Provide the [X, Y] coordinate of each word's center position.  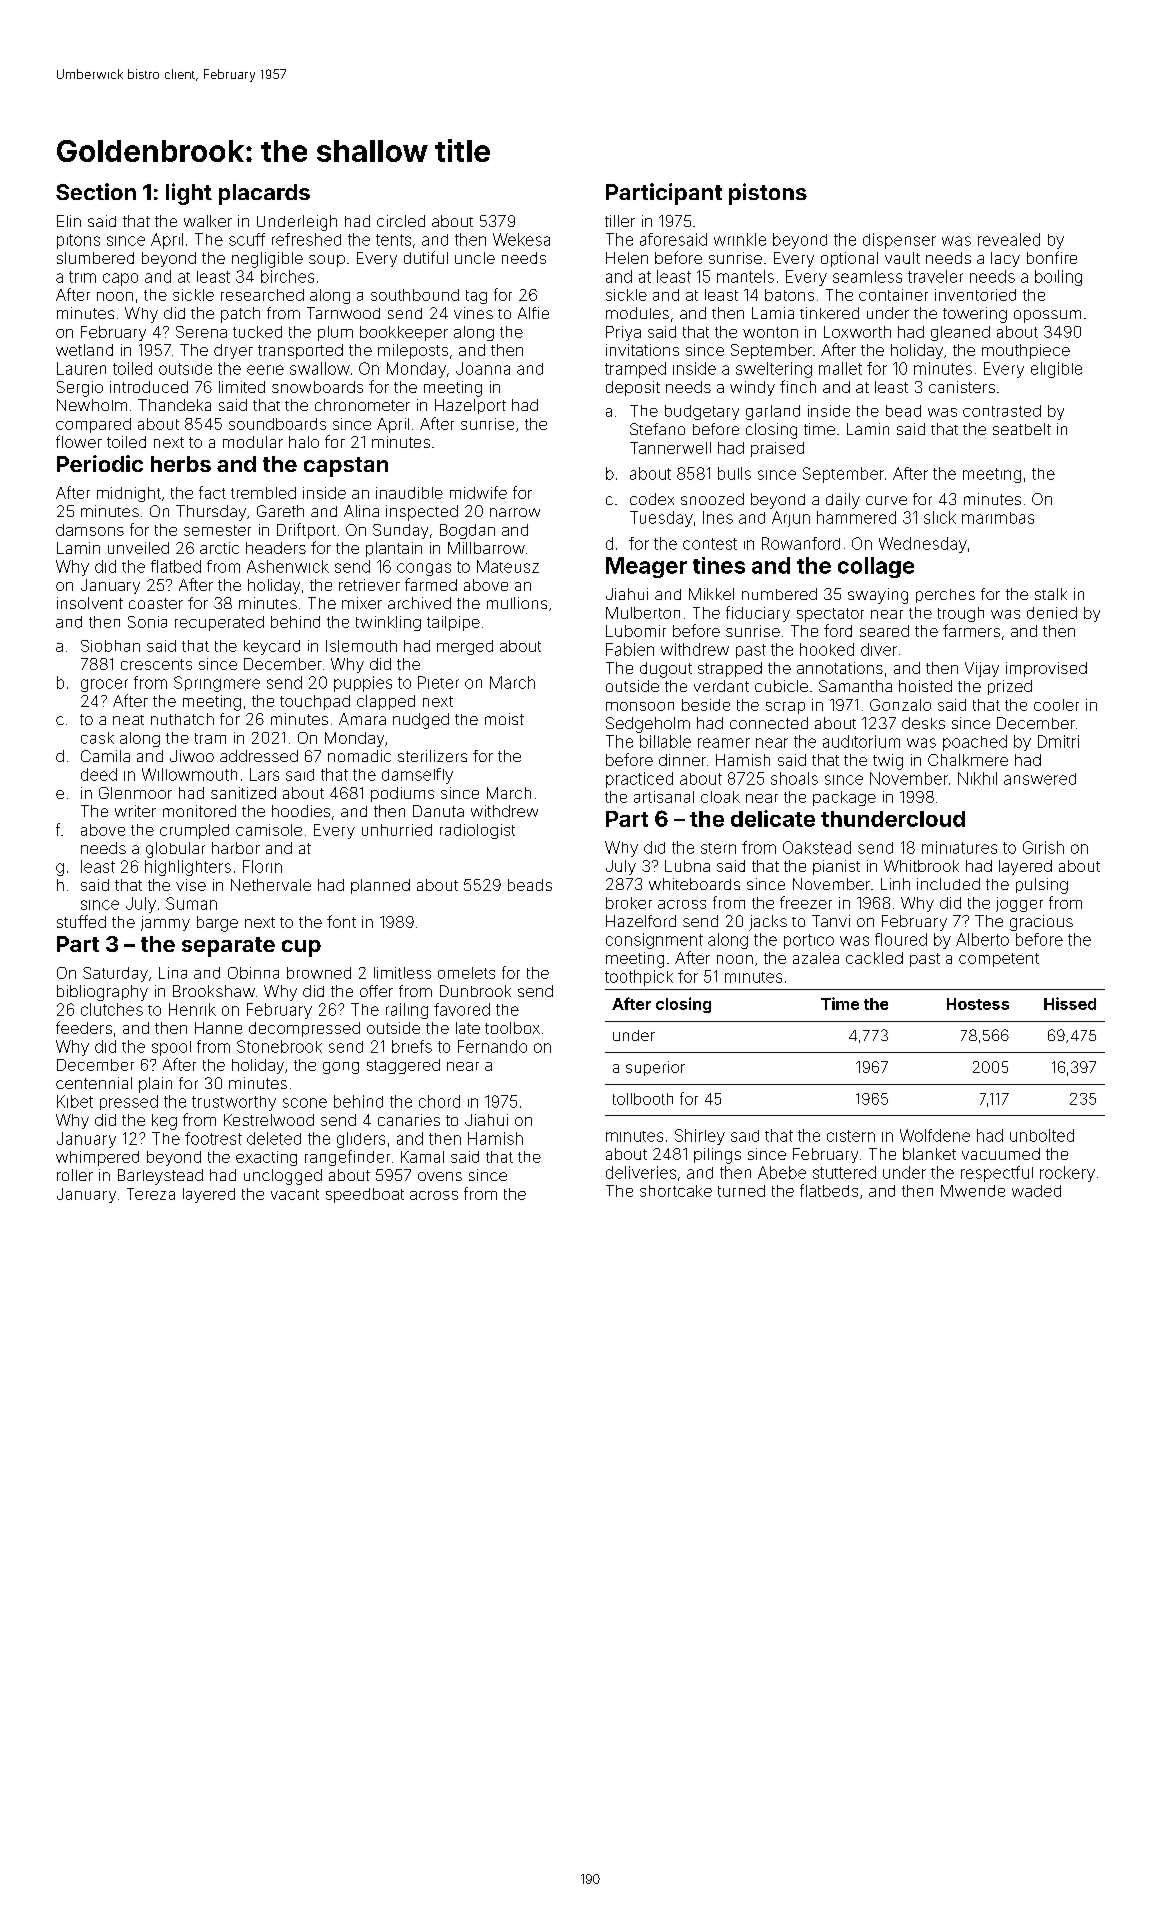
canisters [962, 387]
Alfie [533, 313]
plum [335, 333]
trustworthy [234, 1103]
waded [1036, 1191]
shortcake [676, 1191]
